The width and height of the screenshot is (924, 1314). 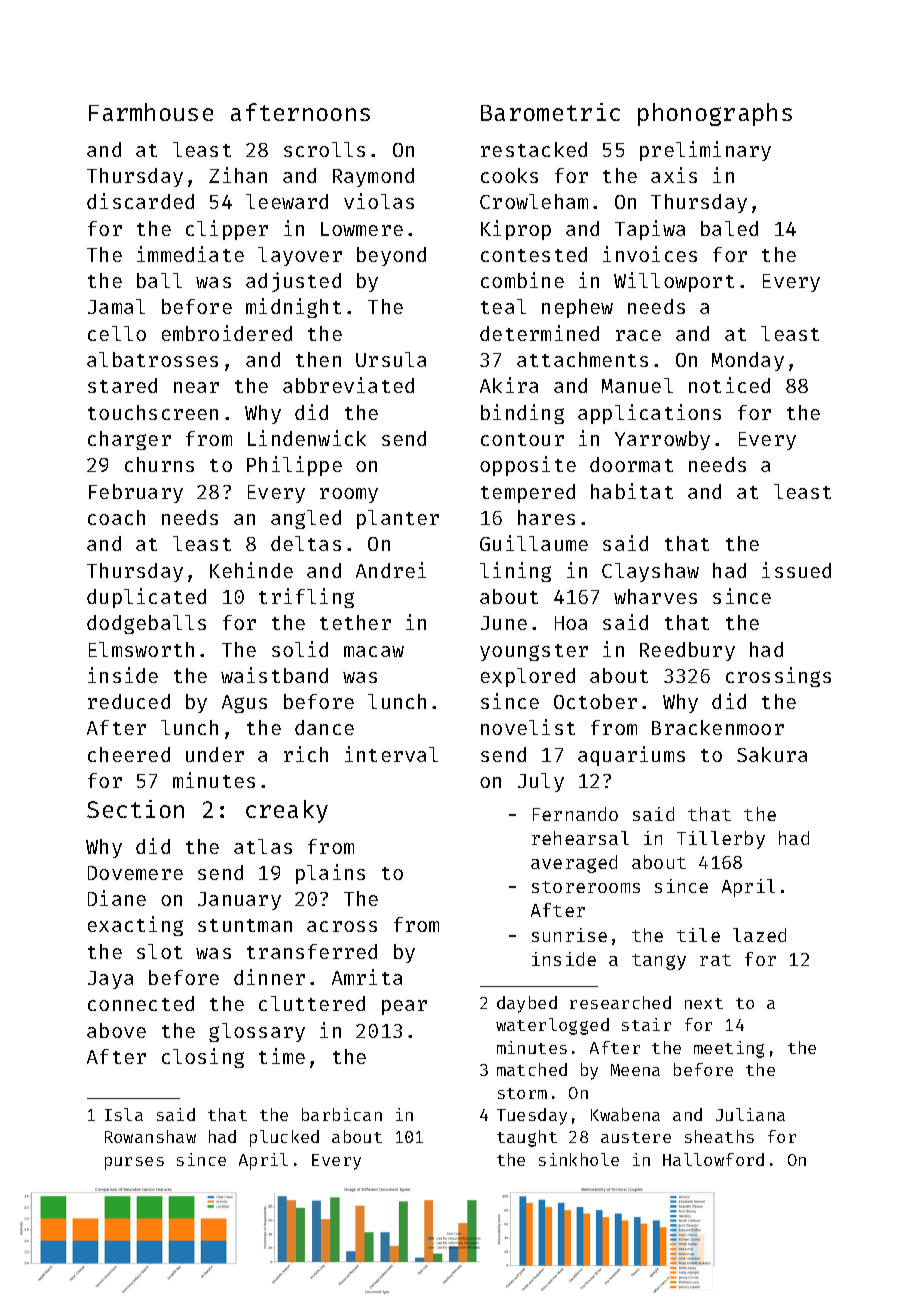 What do you see at coordinates (391, 754) in the screenshot?
I see `interval` at bounding box center [391, 754].
